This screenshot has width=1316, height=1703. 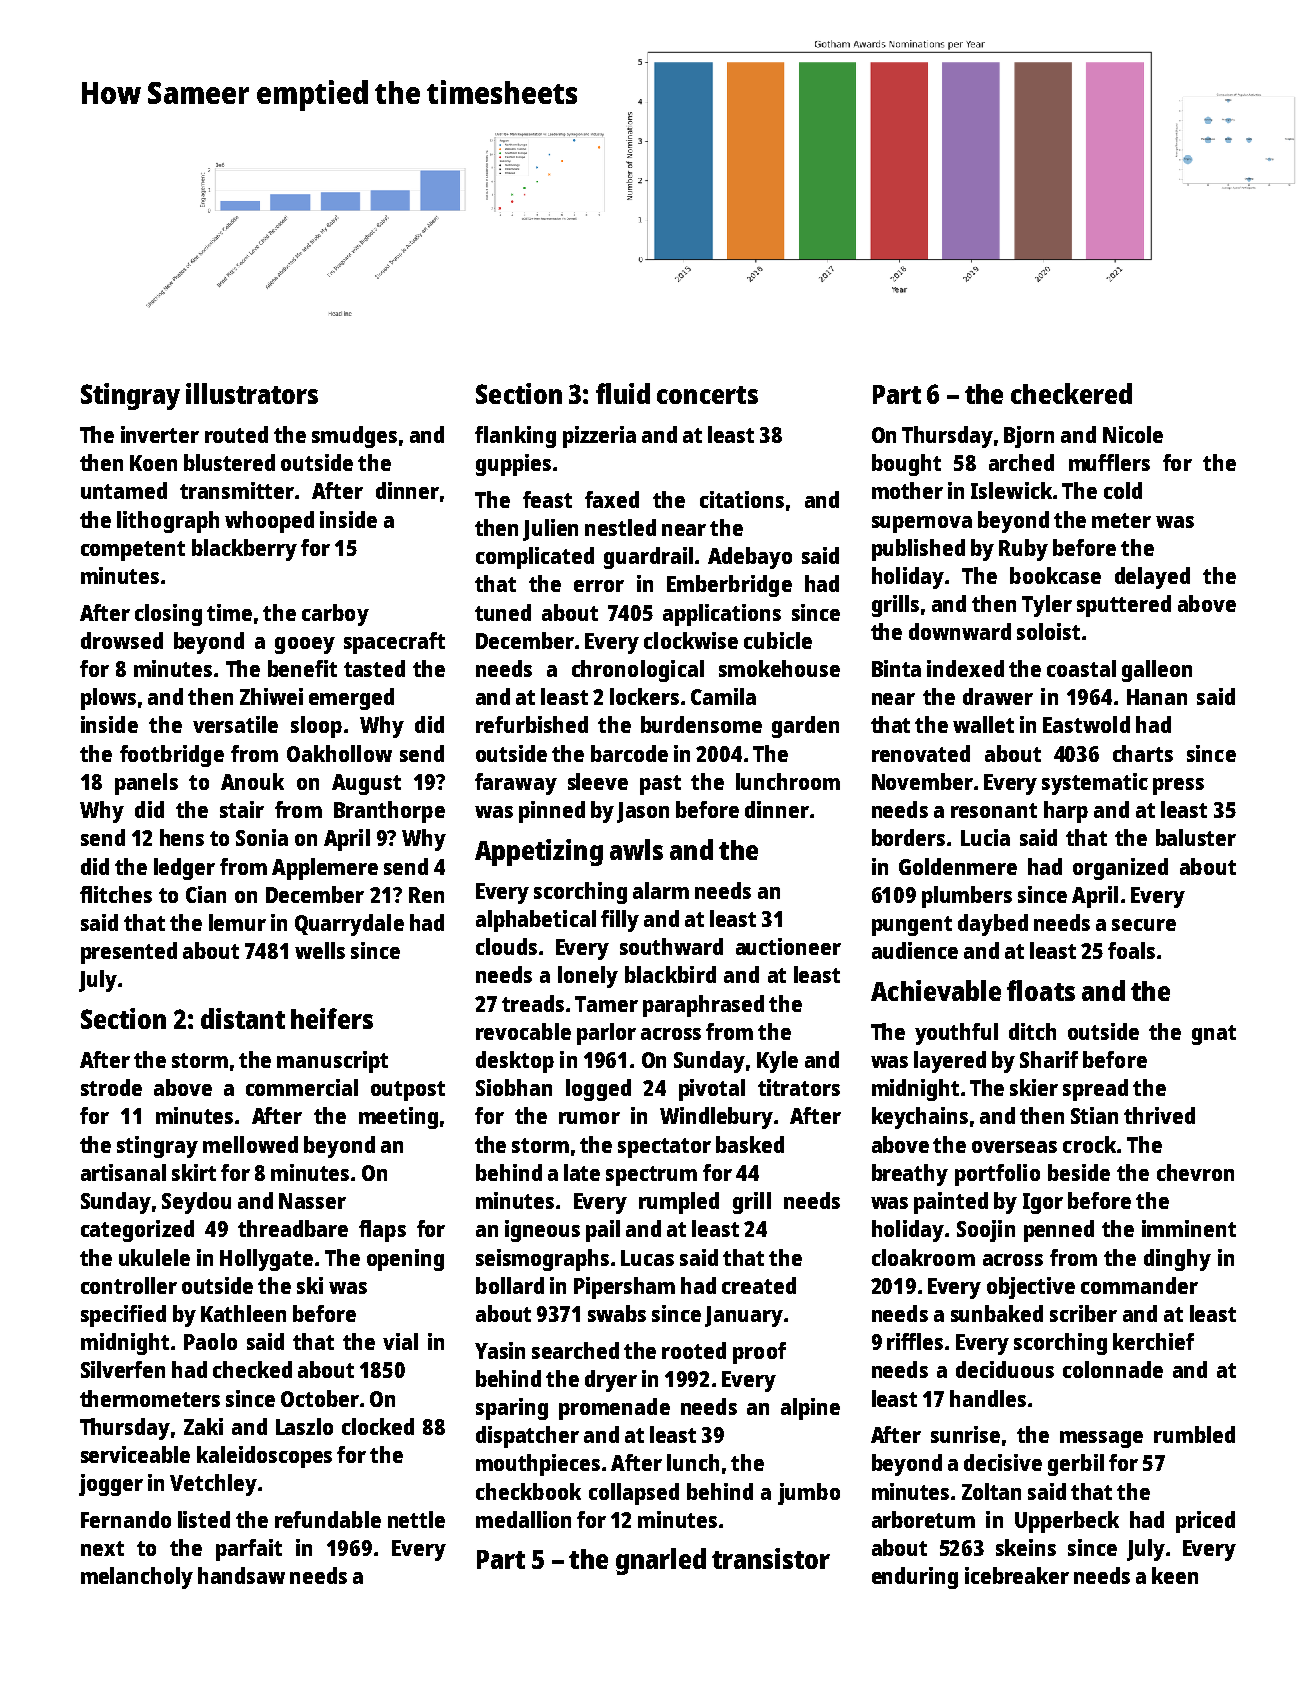 What do you see at coordinates (742, 499) in the screenshot?
I see `citations` at bounding box center [742, 499].
